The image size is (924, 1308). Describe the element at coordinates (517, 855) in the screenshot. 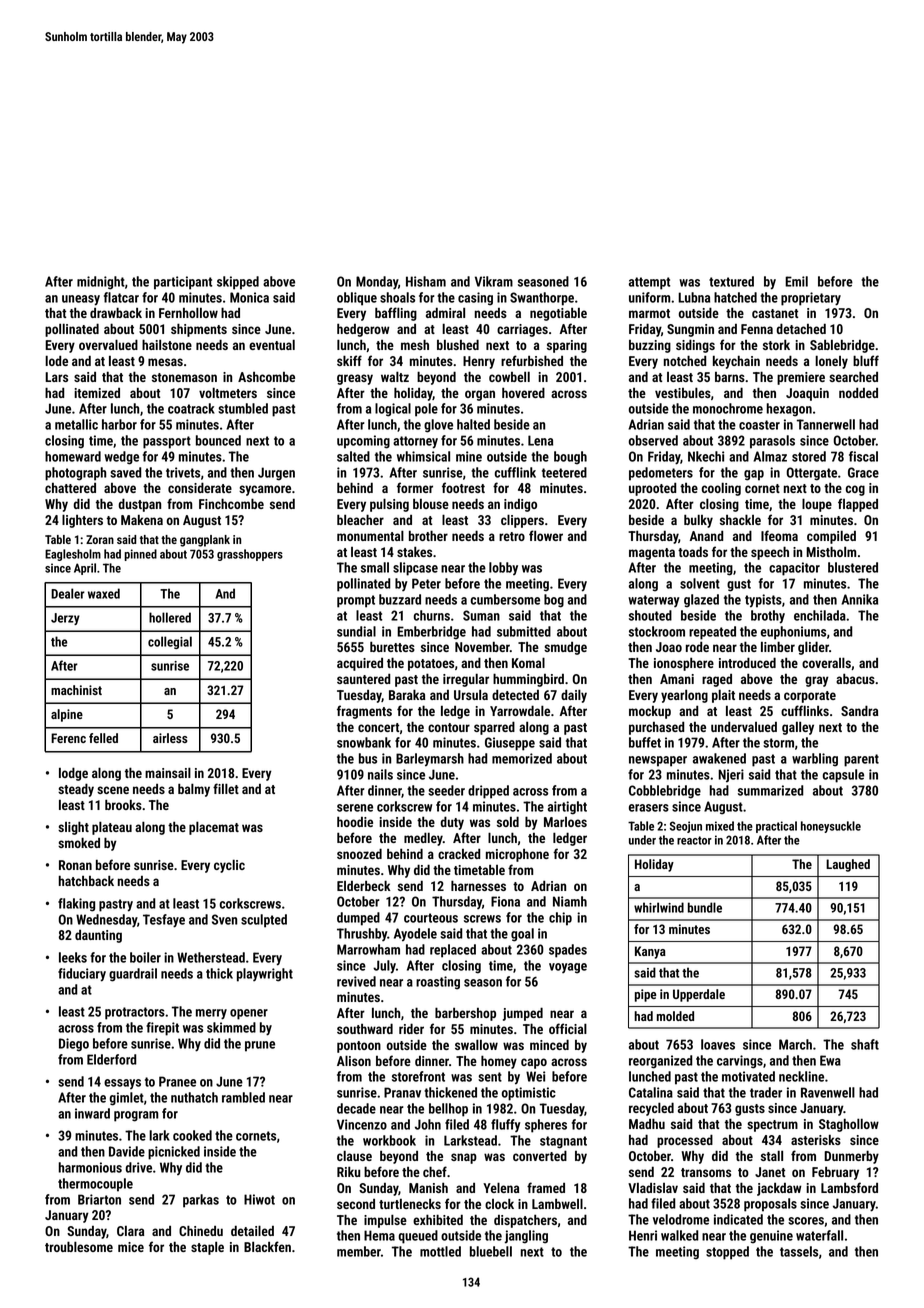

I see `microphone` at that location.
